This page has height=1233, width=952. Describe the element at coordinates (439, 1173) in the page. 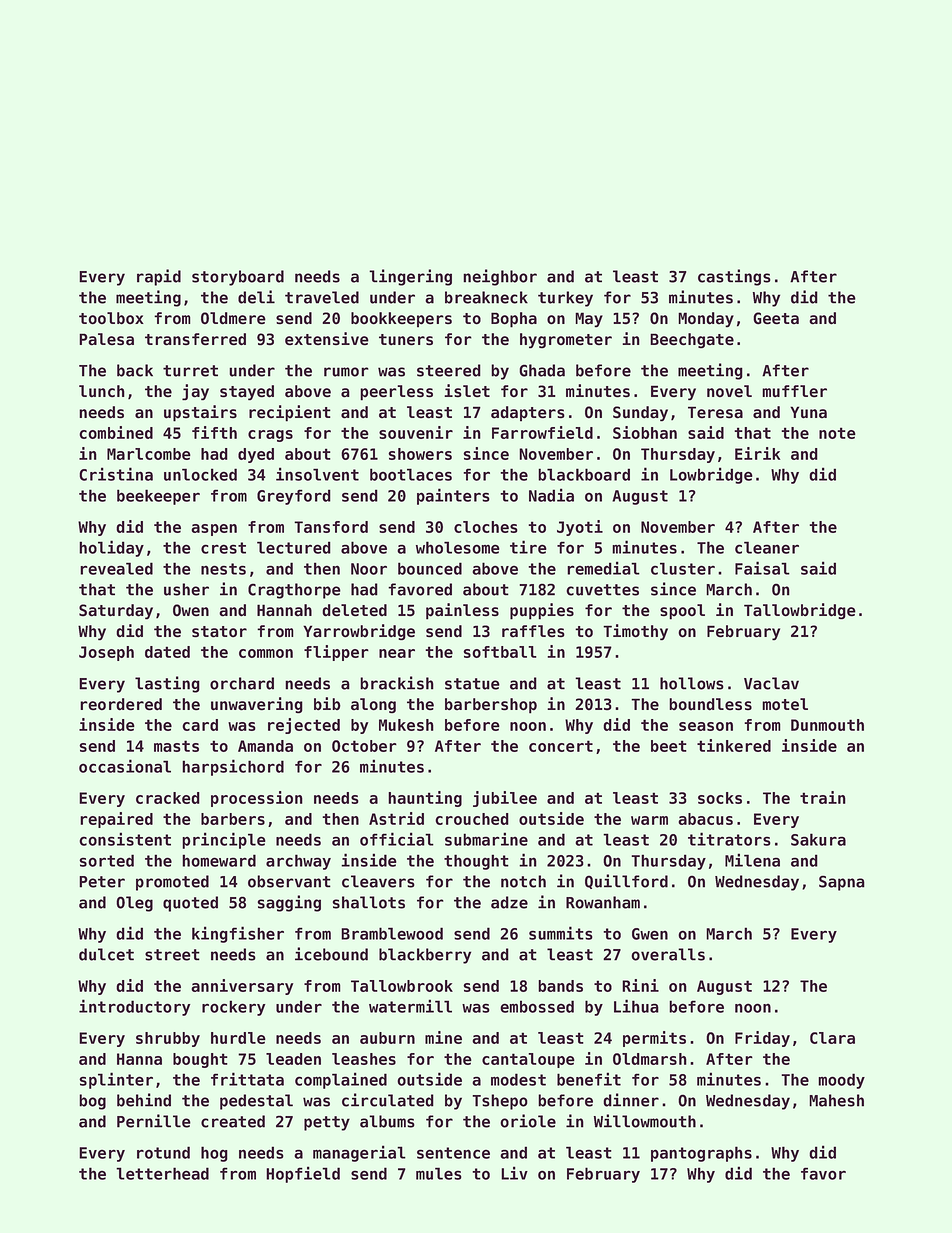

I see `mules` at that location.
